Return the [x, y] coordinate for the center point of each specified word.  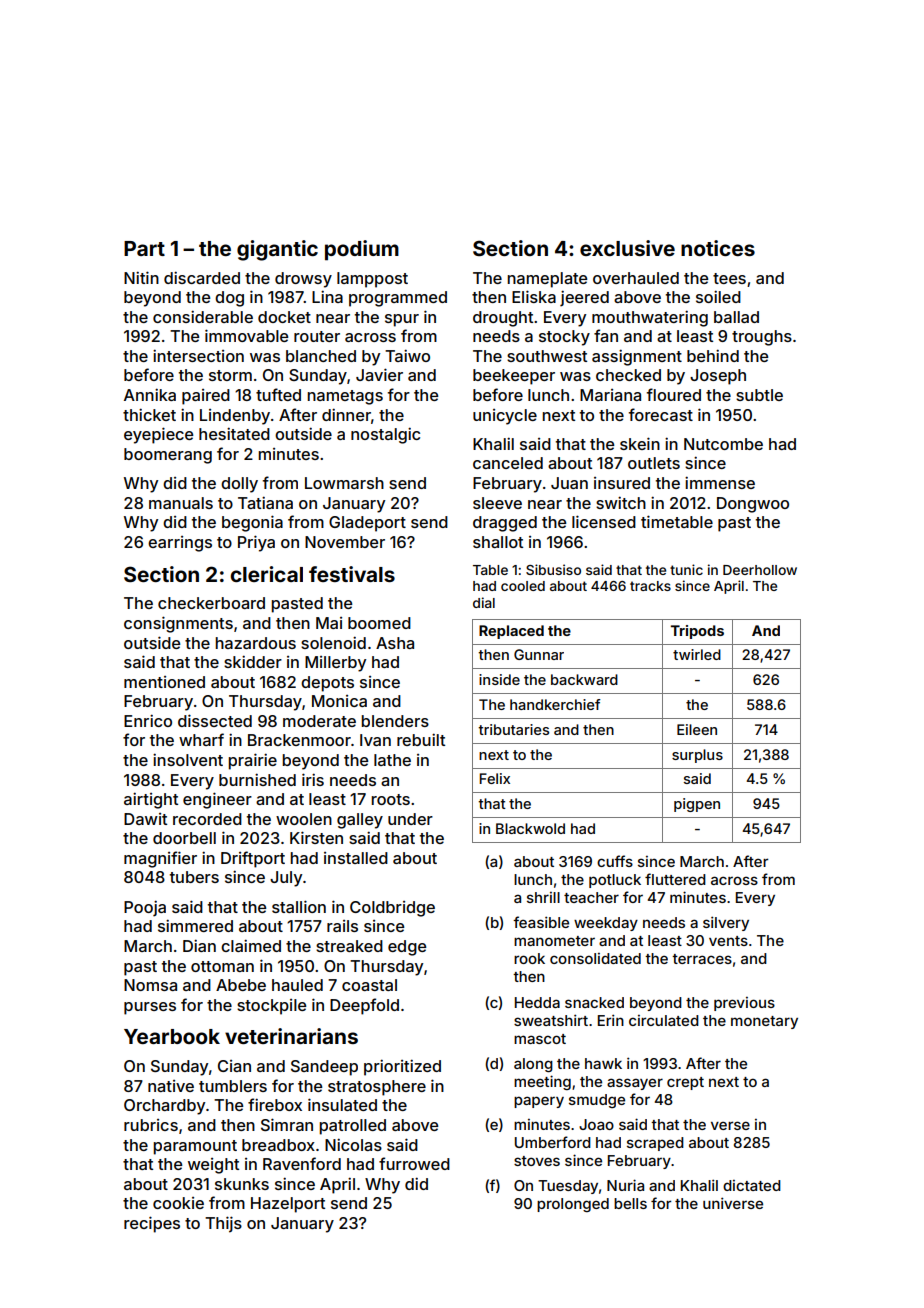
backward [584, 679]
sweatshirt [551, 1020]
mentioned [164, 682]
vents [728, 941]
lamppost [372, 280]
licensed [604, 521]
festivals [352, 574]
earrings [180, 544]
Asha [395, 643]
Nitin [141, 277]
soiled [718, 296]
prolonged [573, 1205]
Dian [199, 945]
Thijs [223, 1224]
